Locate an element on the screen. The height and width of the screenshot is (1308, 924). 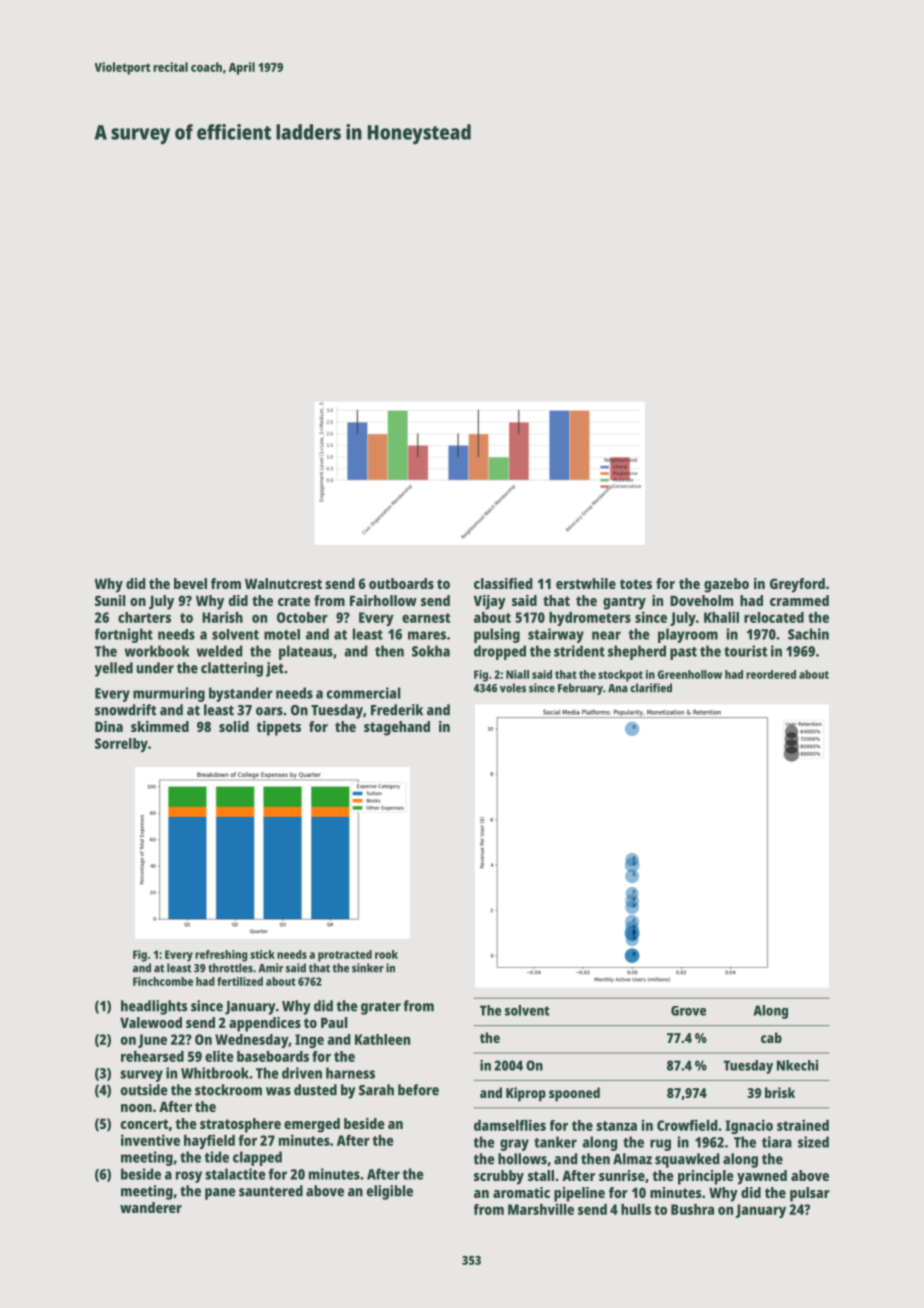
hulls is located at coordinates (636, 1209).
